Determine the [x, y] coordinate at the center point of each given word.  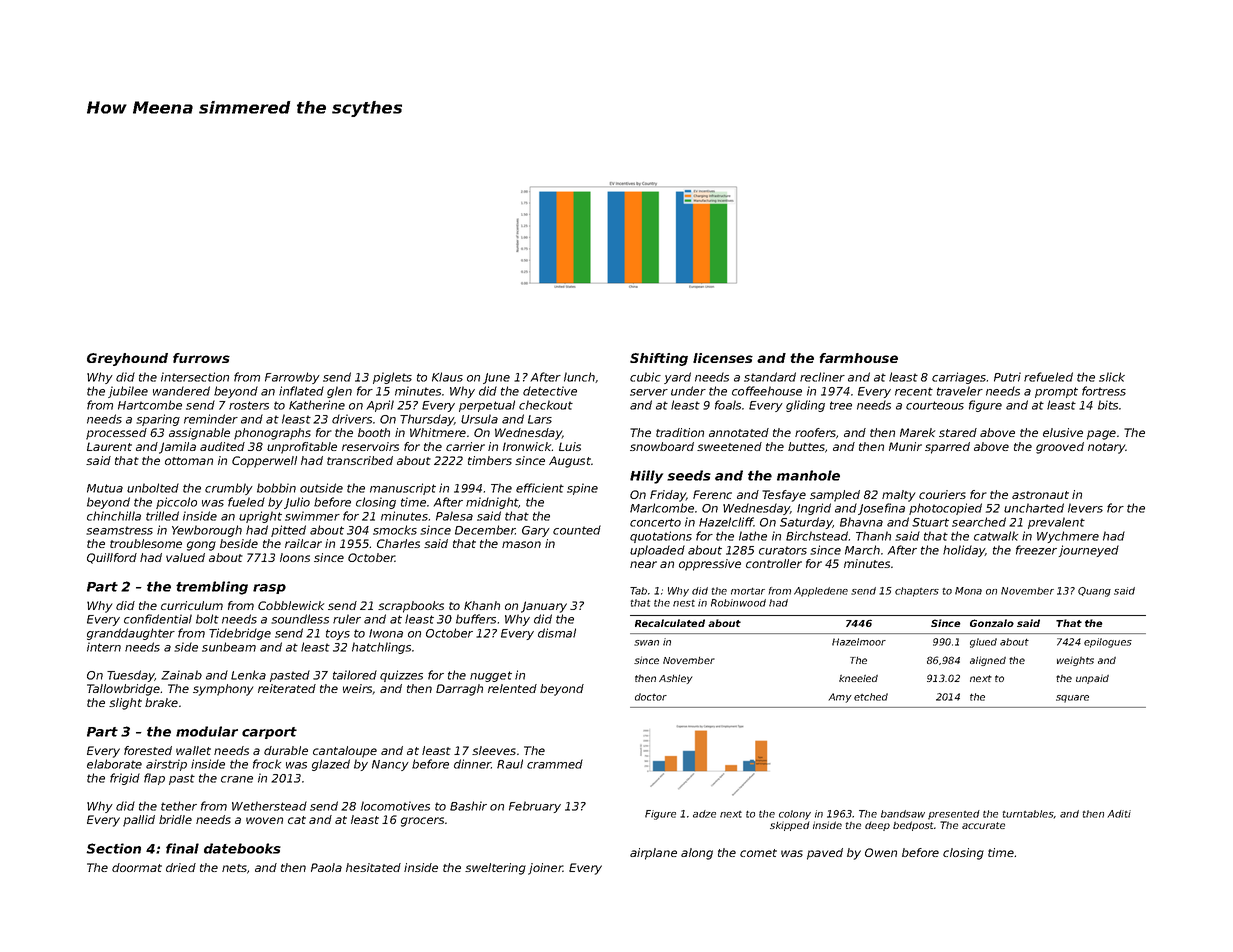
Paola [326, 867]
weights [1075, 661]
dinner [472, 764]
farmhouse [859, 358]
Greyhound [127, 359]
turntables [1028, 814]
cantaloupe [345, 752]
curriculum [192, 605]
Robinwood [738, 603]
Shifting [659, 359]
